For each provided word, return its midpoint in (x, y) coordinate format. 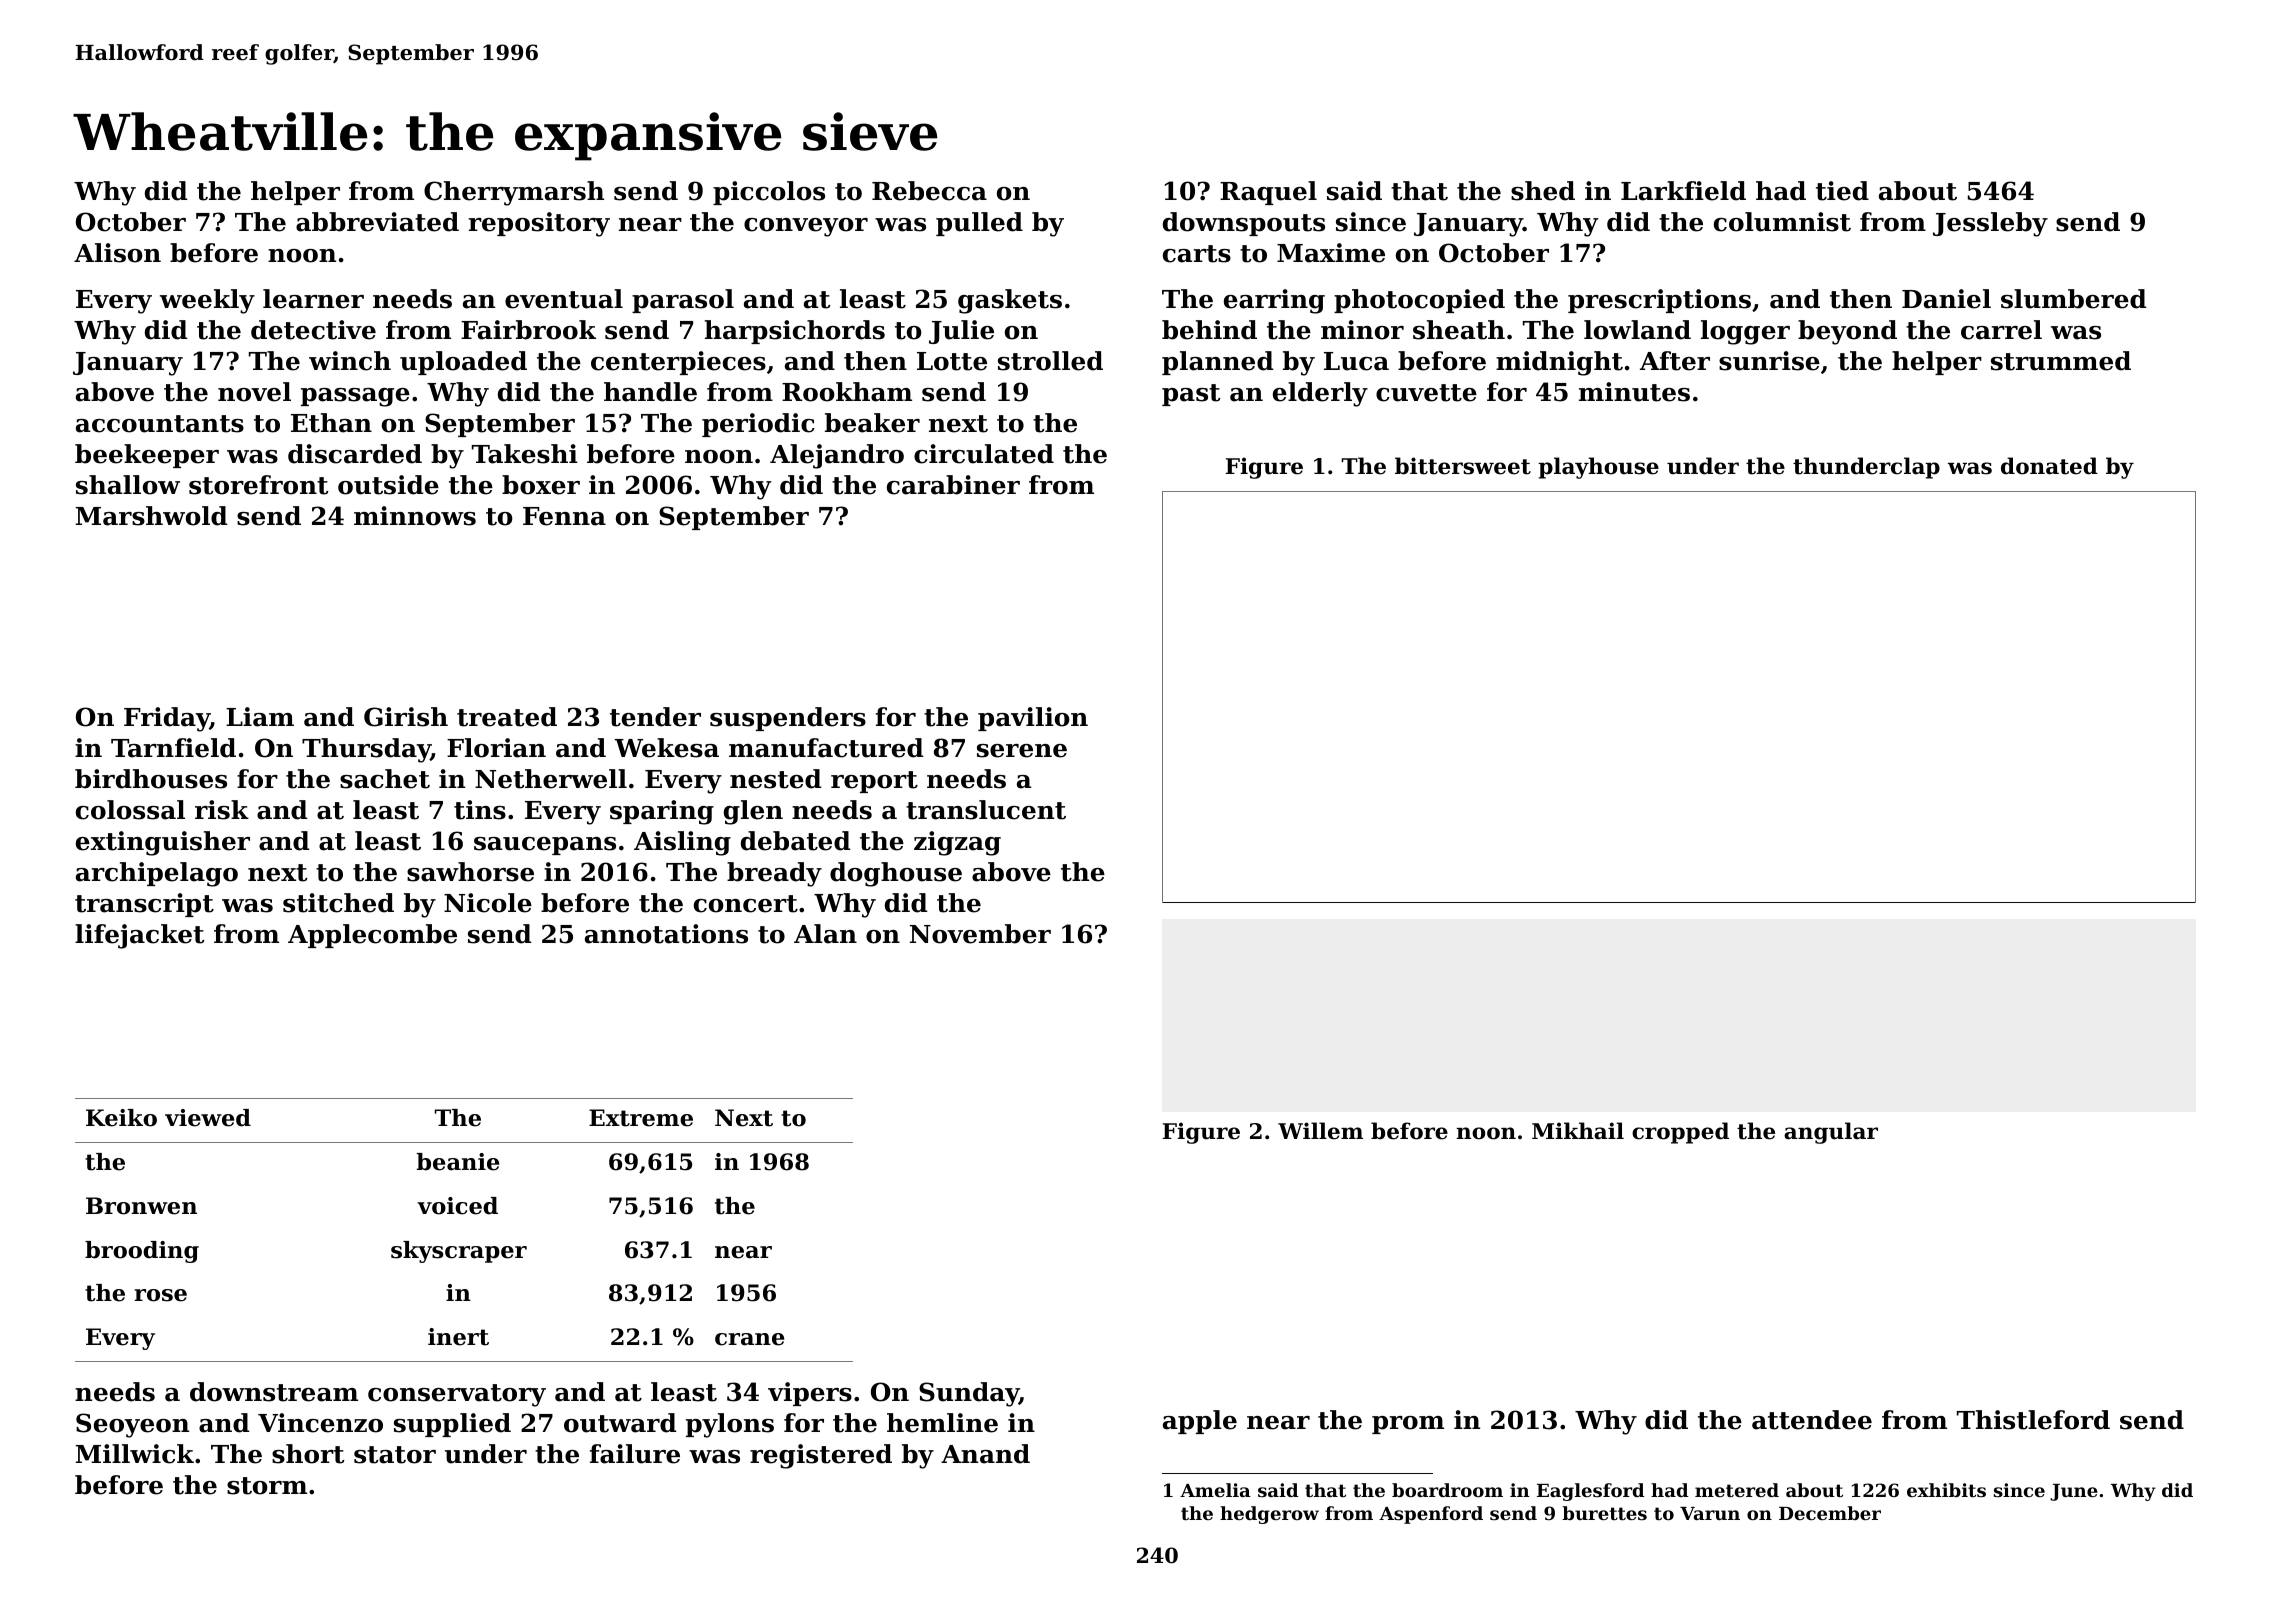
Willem (1320, 1131)
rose (160, 1295)
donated (2049, 466)
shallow (128, 485)
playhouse (1598, 468)
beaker (872, 423)
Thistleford (2033, 1420)
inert (458, 1337)
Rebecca (929, 191)
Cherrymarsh (514, 193)
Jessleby (1990, 224)
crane (749, 1339)
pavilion (1033, 719)
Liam (260, 717)
